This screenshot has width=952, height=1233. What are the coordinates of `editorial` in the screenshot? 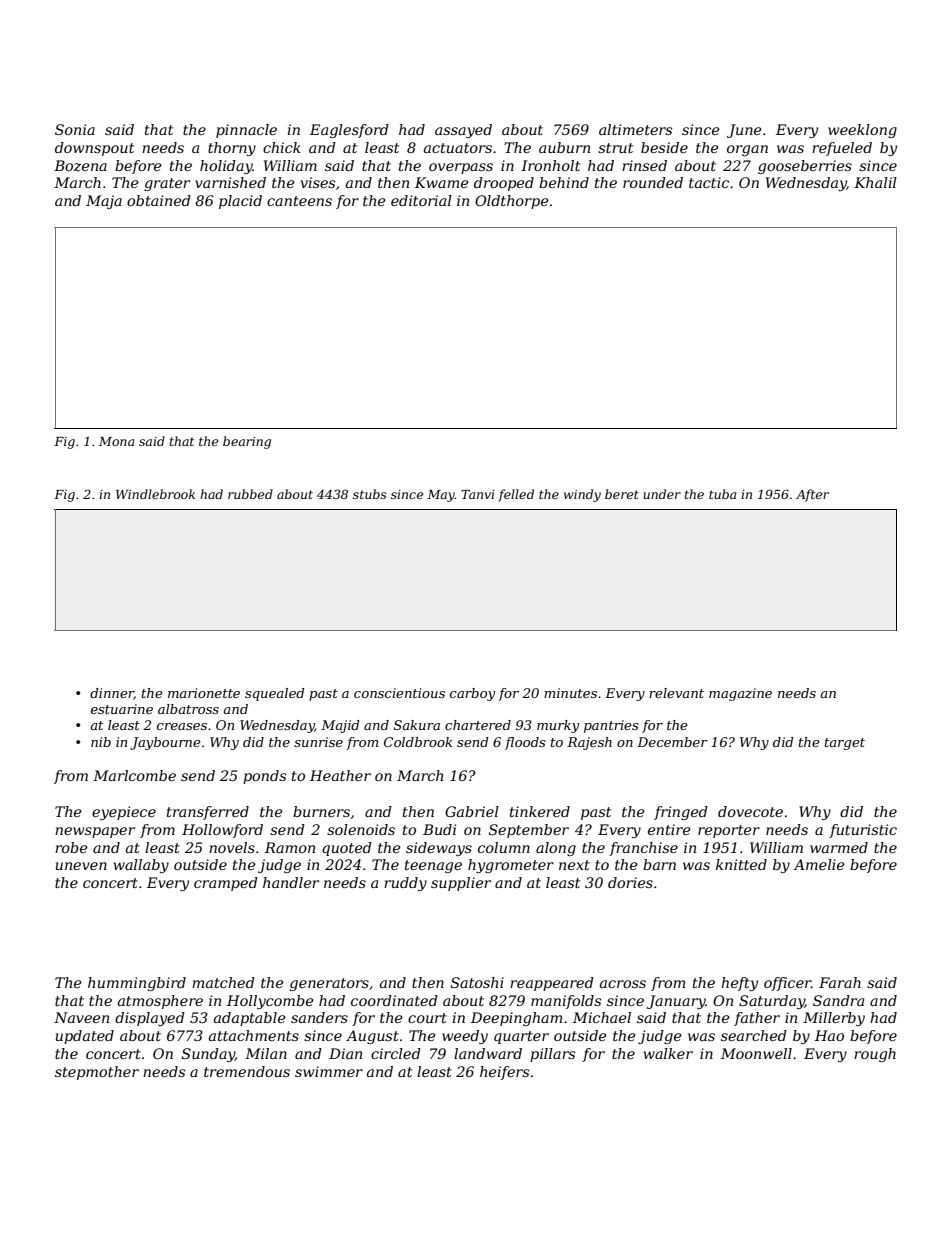 It's located at (421, 200).
